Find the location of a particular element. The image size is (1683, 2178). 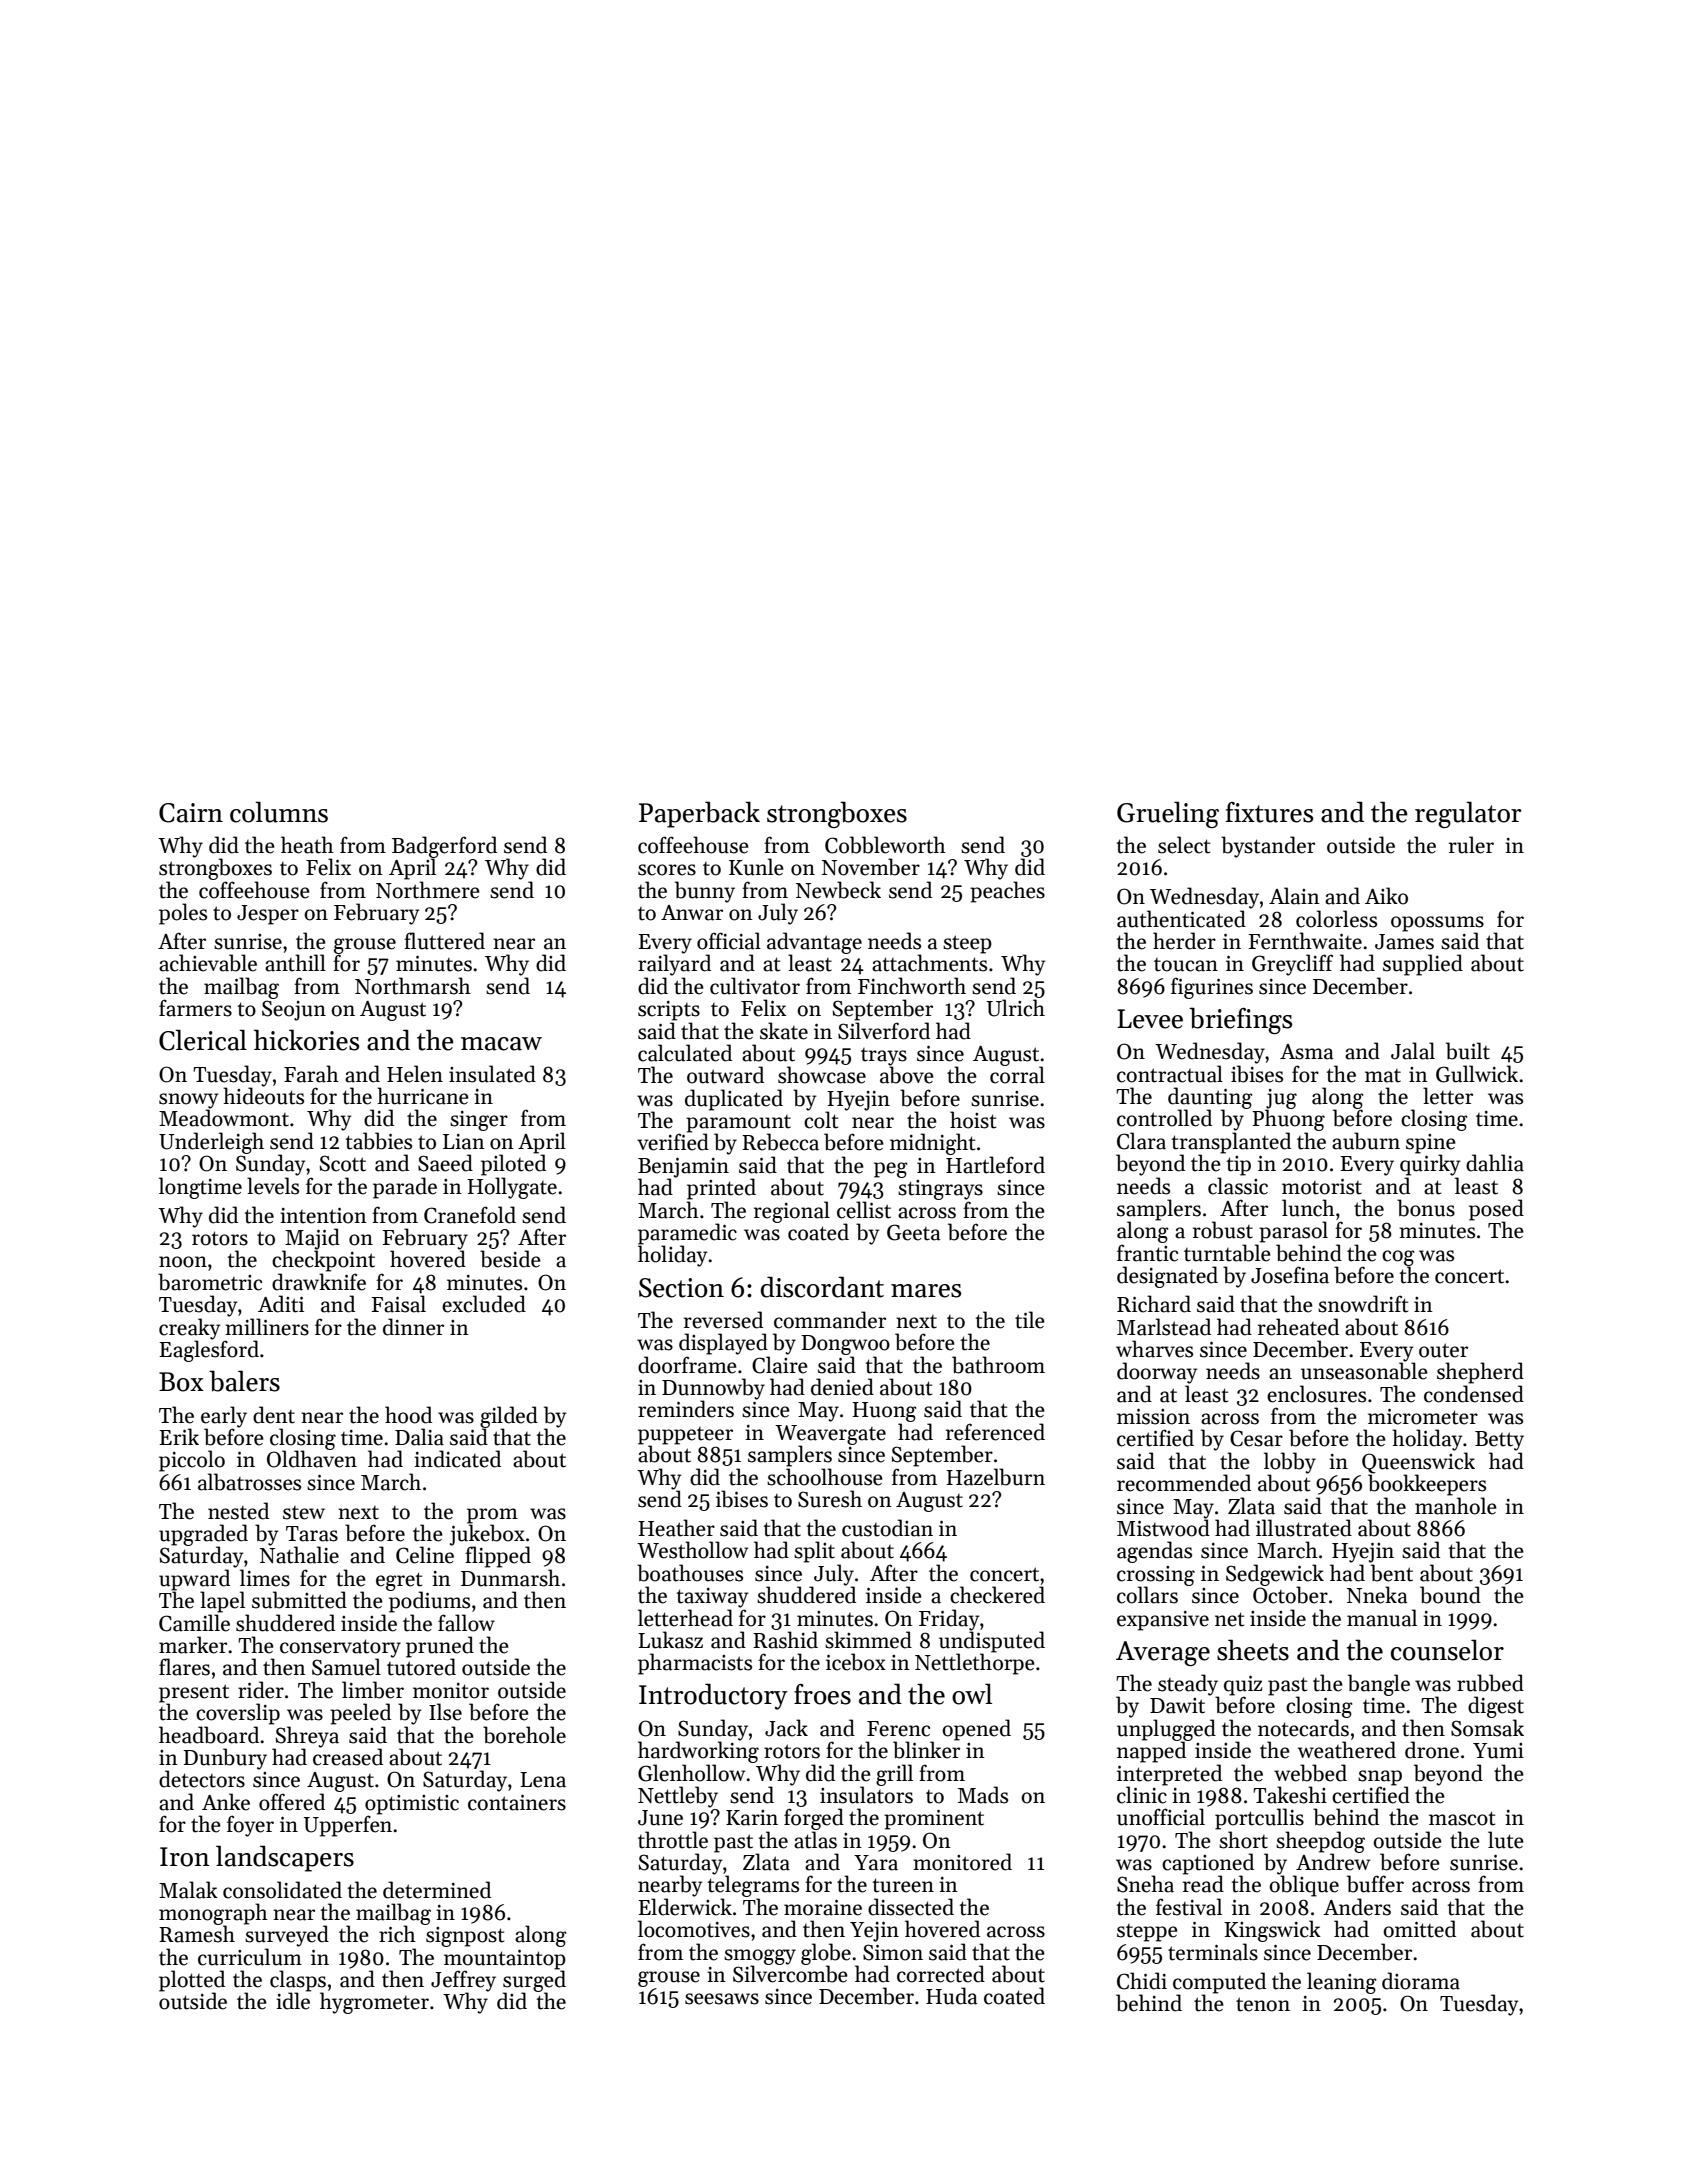

steady is located at coordinates (1188, 1685).
